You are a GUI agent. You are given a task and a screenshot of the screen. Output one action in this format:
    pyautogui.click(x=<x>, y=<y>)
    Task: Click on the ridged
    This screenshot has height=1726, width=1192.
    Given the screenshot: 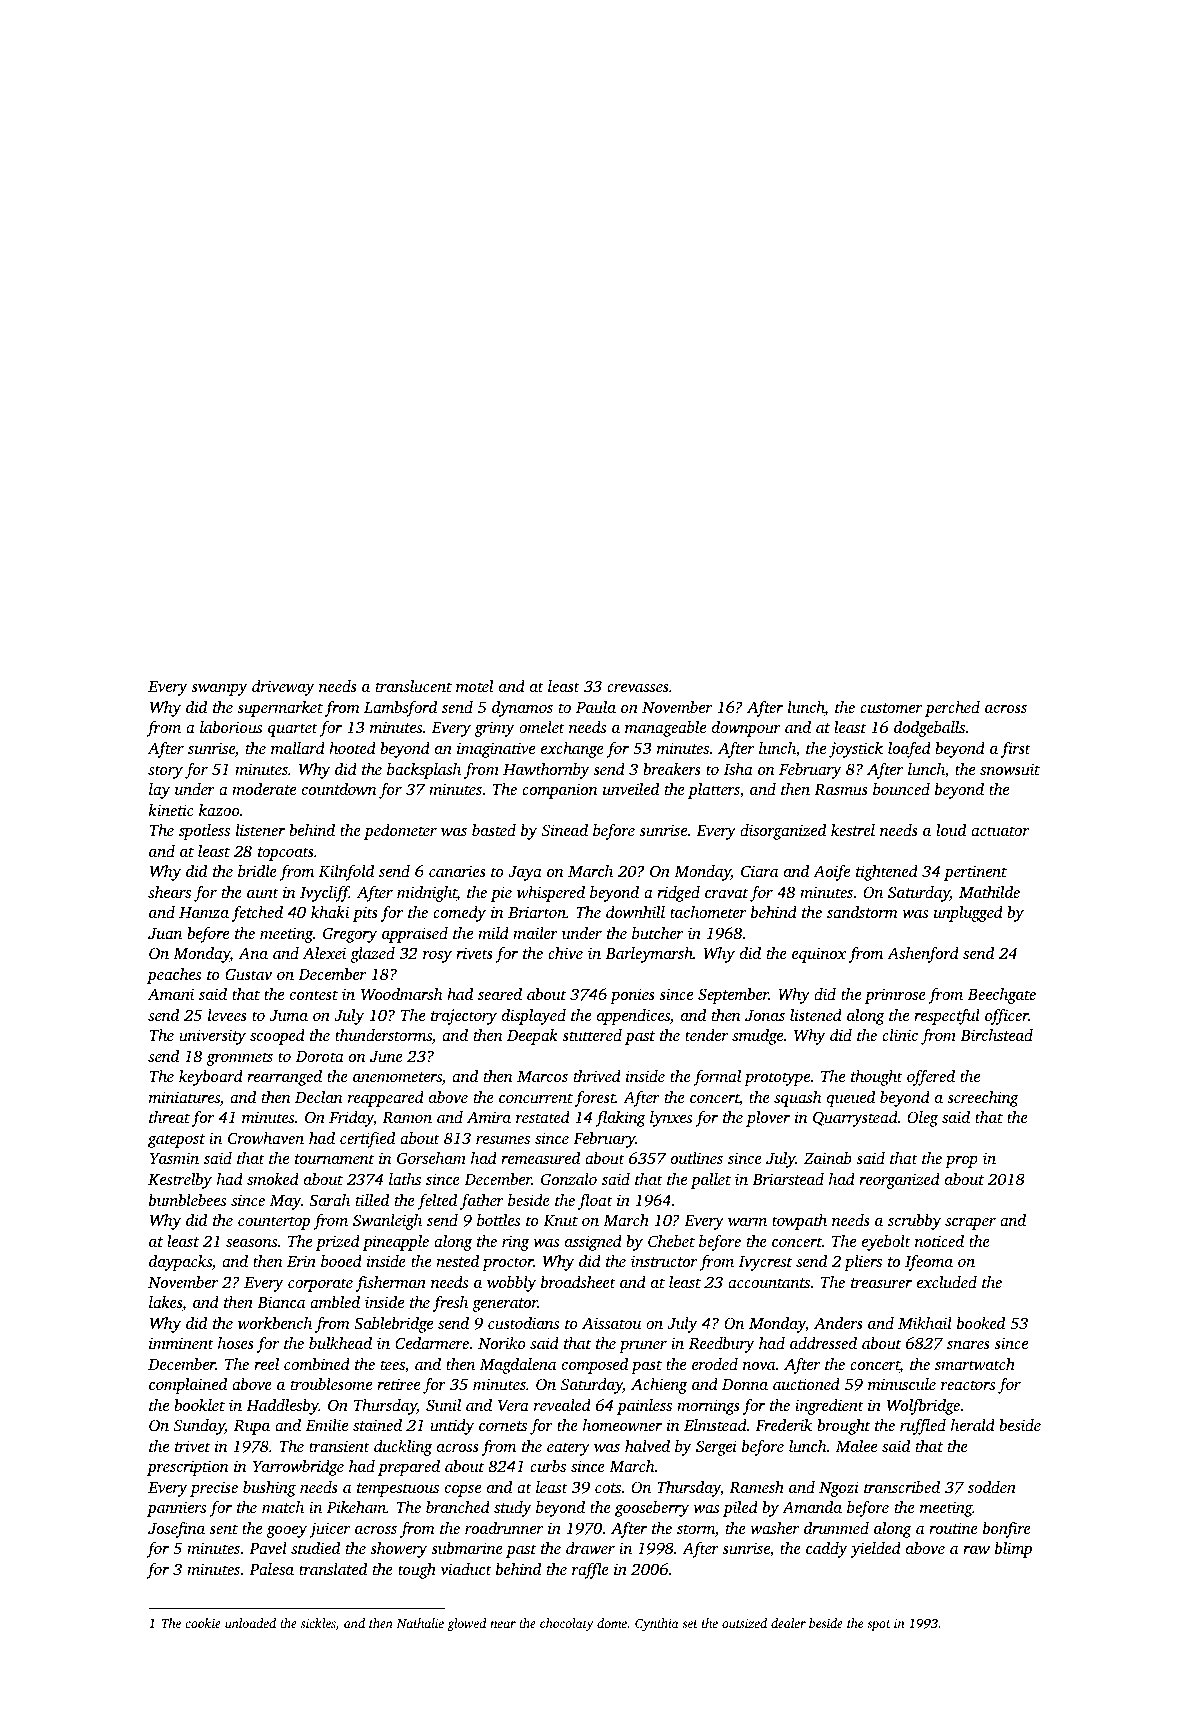 What is the action you would take?
    pyautogui.click(x=678, y=894)
